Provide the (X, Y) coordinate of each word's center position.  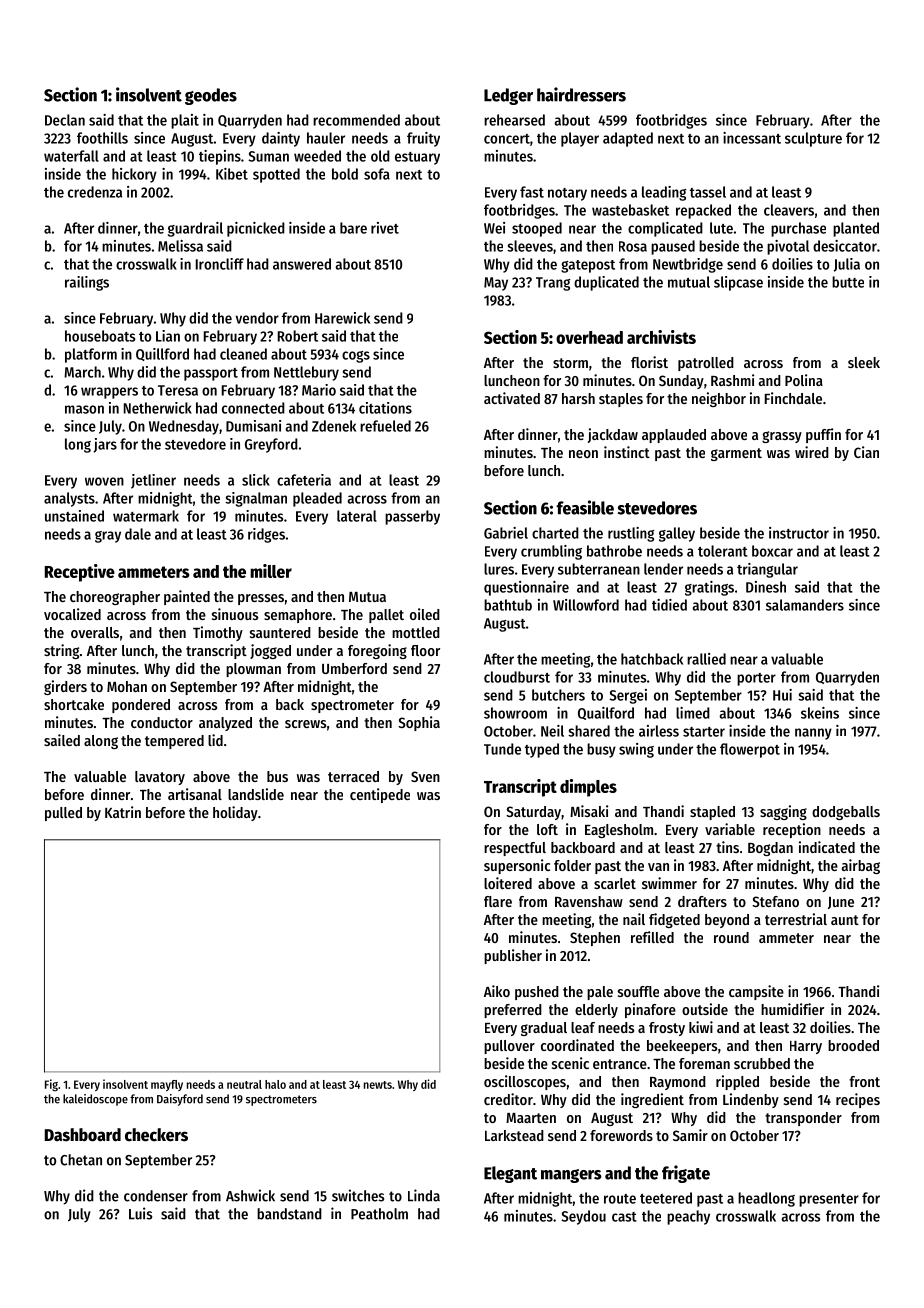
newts (378, 1085)
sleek (864, 362)
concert (507, 139)
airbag (861, 866)
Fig (51, 1085)
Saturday (533, 813)
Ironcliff (220, 264)
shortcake (74, 704)
